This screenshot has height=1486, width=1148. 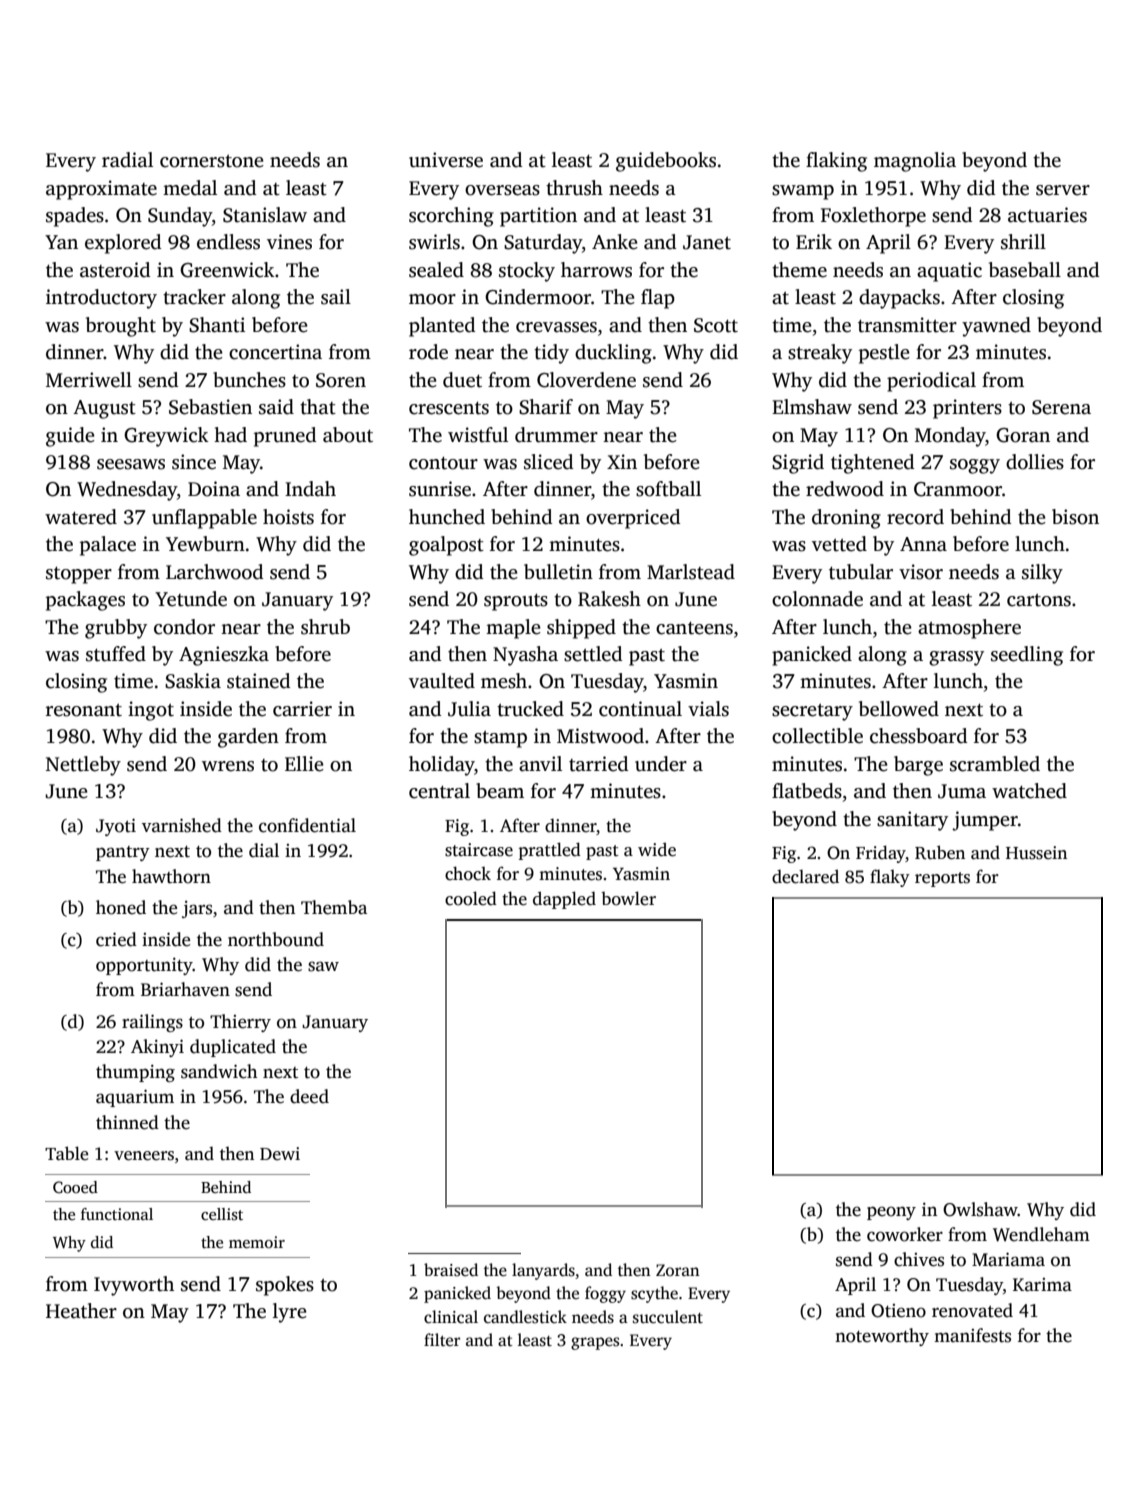 I want to click on flaking, so click(x=836, y=162).
